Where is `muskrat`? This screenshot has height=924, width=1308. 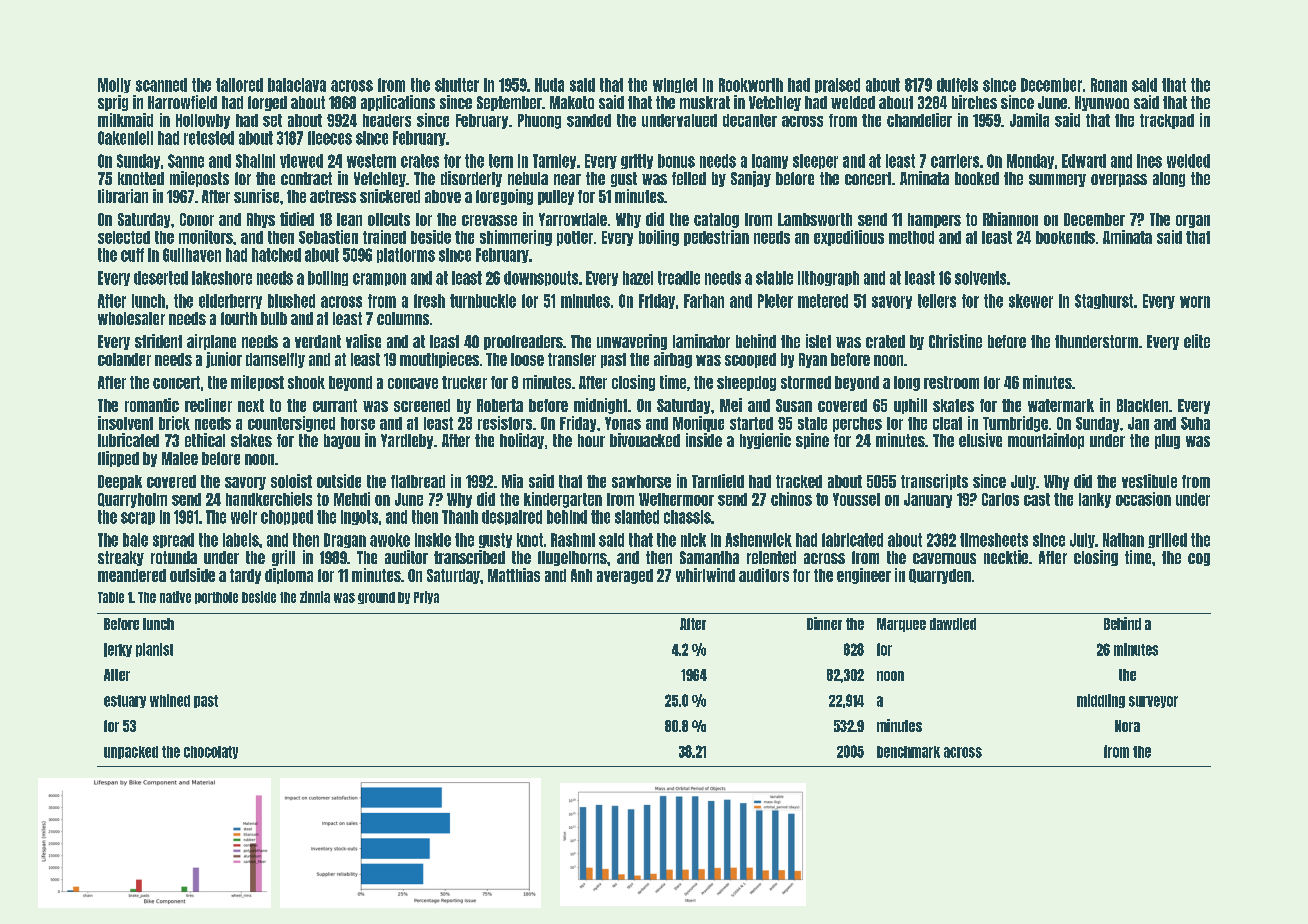
muskrat is located at coordinates (705, 102).
